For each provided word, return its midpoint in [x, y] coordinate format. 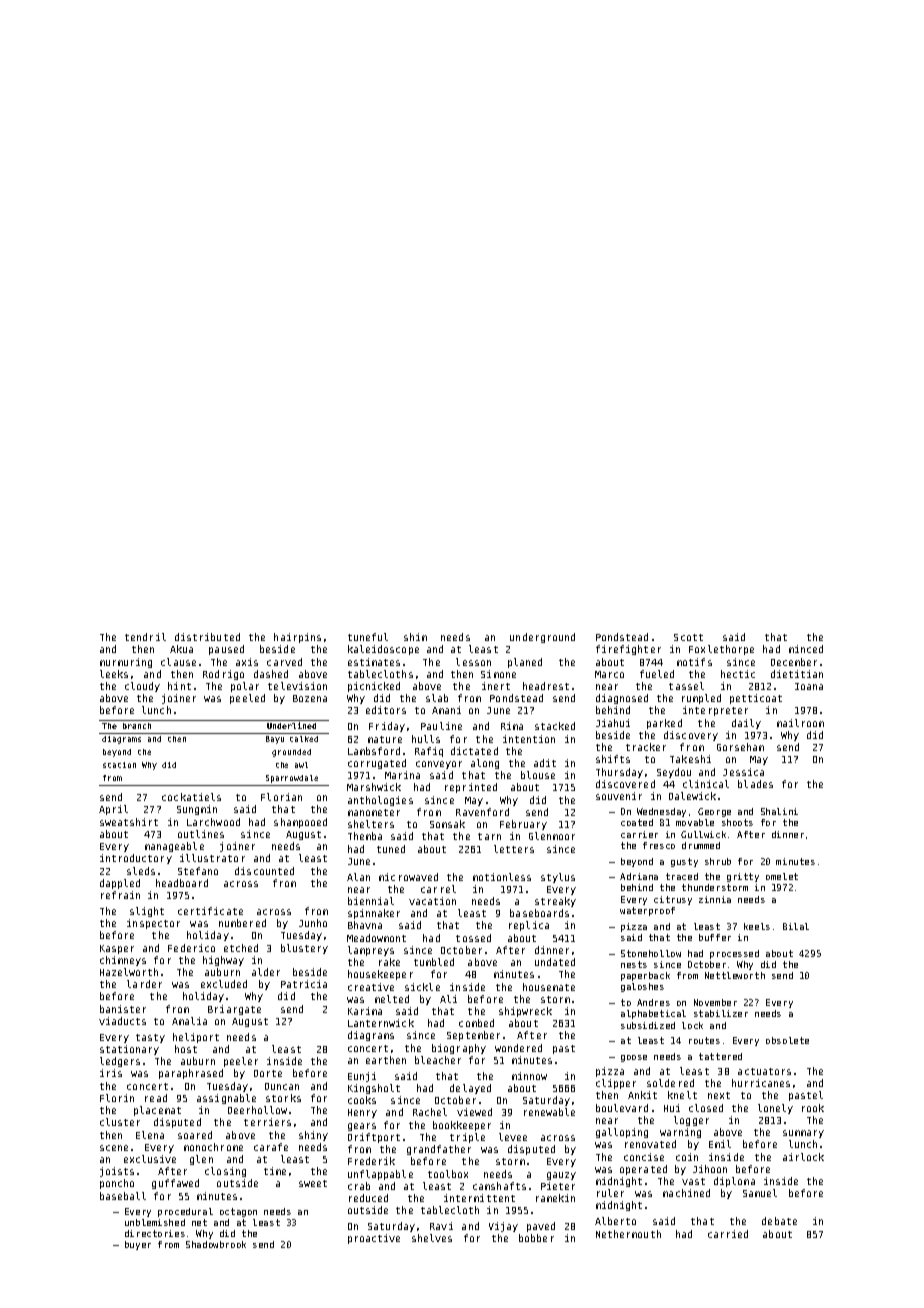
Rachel [430, 1112]
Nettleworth [735, 975]
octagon [238, 1212]
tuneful [368, 637]
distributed [207, 637]
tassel [686, 686]
